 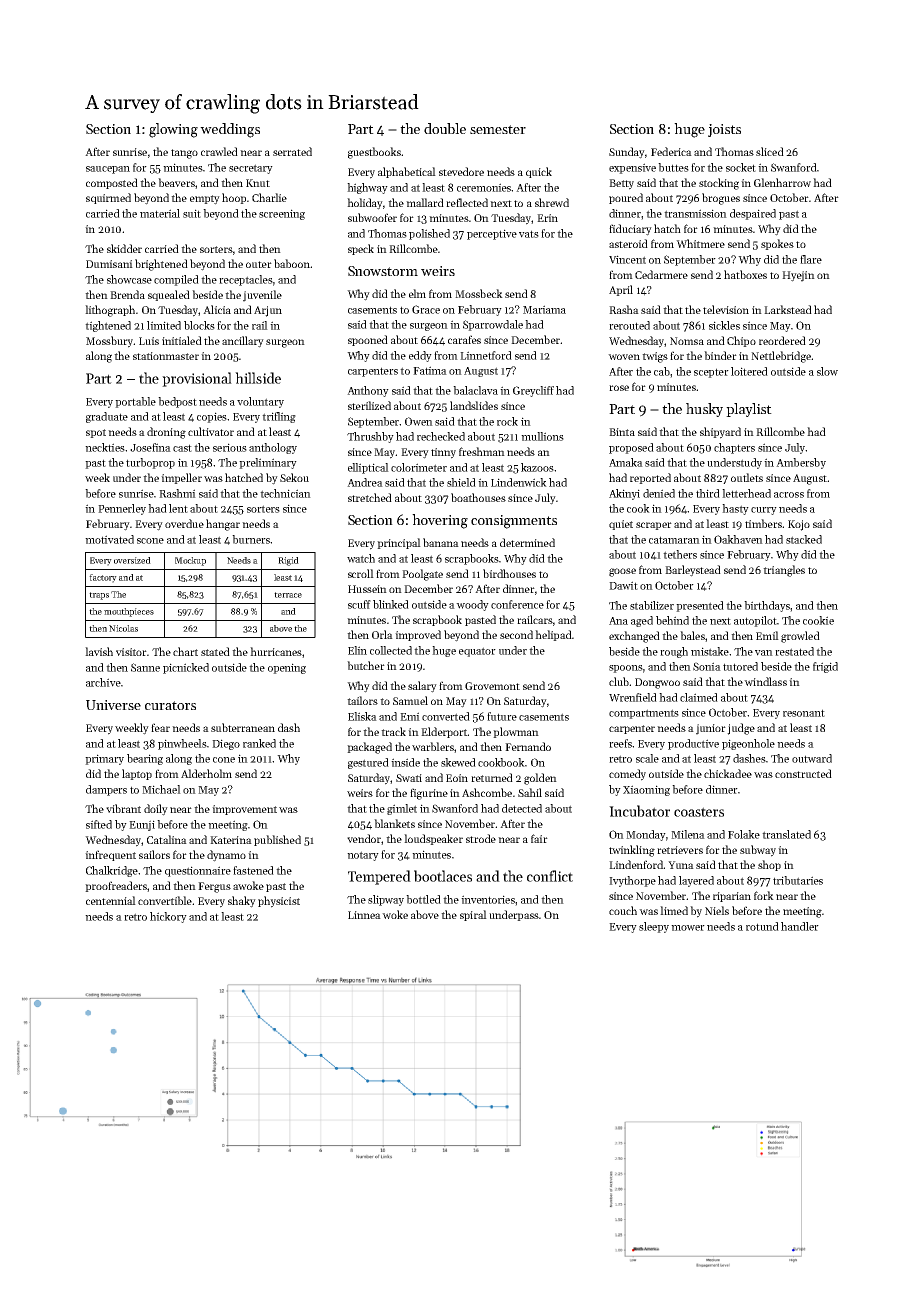 What do you see at coordinates (782, 182) in the document?
I see `Glenharrow` at bounding box center [782, 182].
